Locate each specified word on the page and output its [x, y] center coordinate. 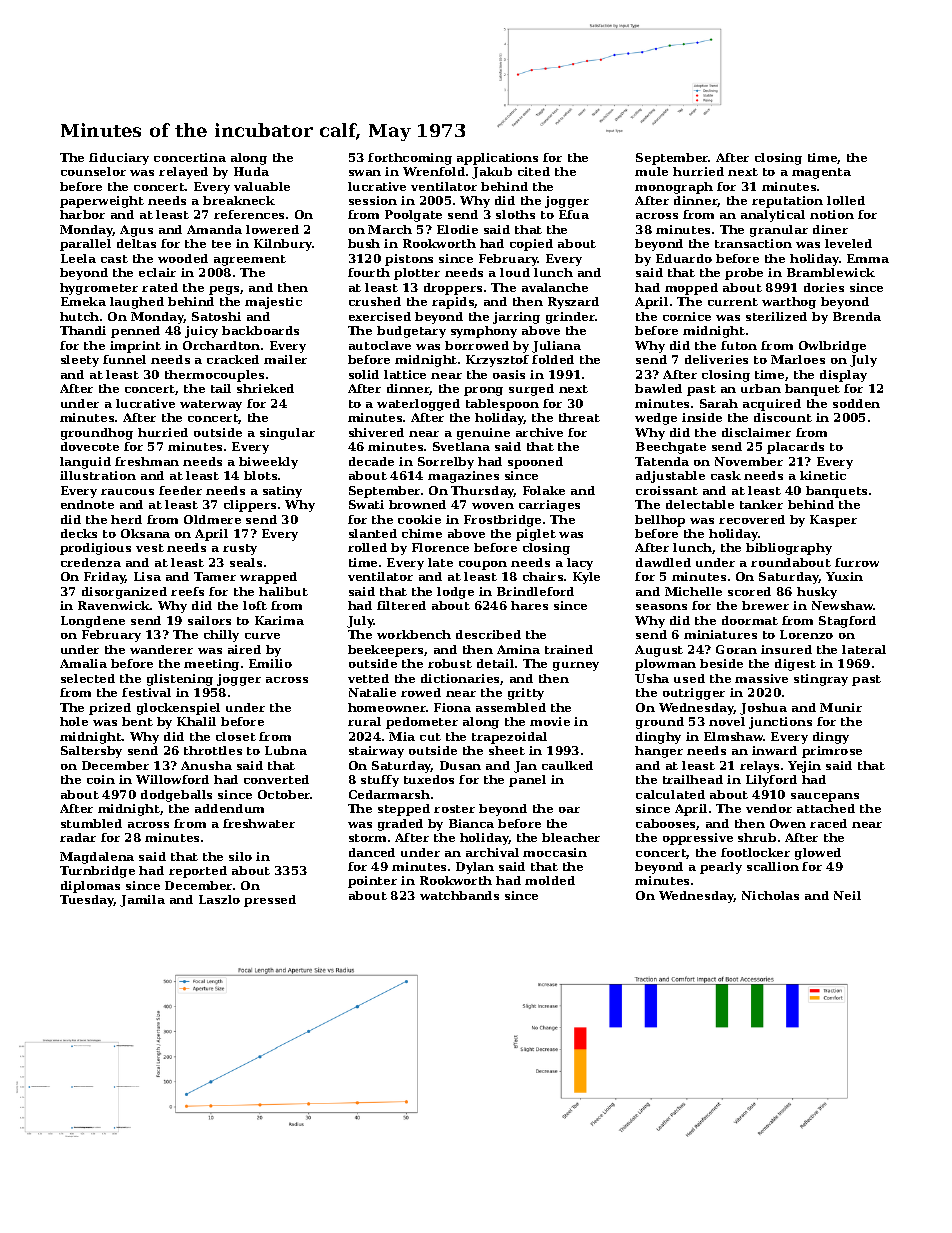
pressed [270, 901]
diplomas [90, 887]
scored [749, 591]
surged [531, 390]
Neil [847, 895]
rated [160, 287]
